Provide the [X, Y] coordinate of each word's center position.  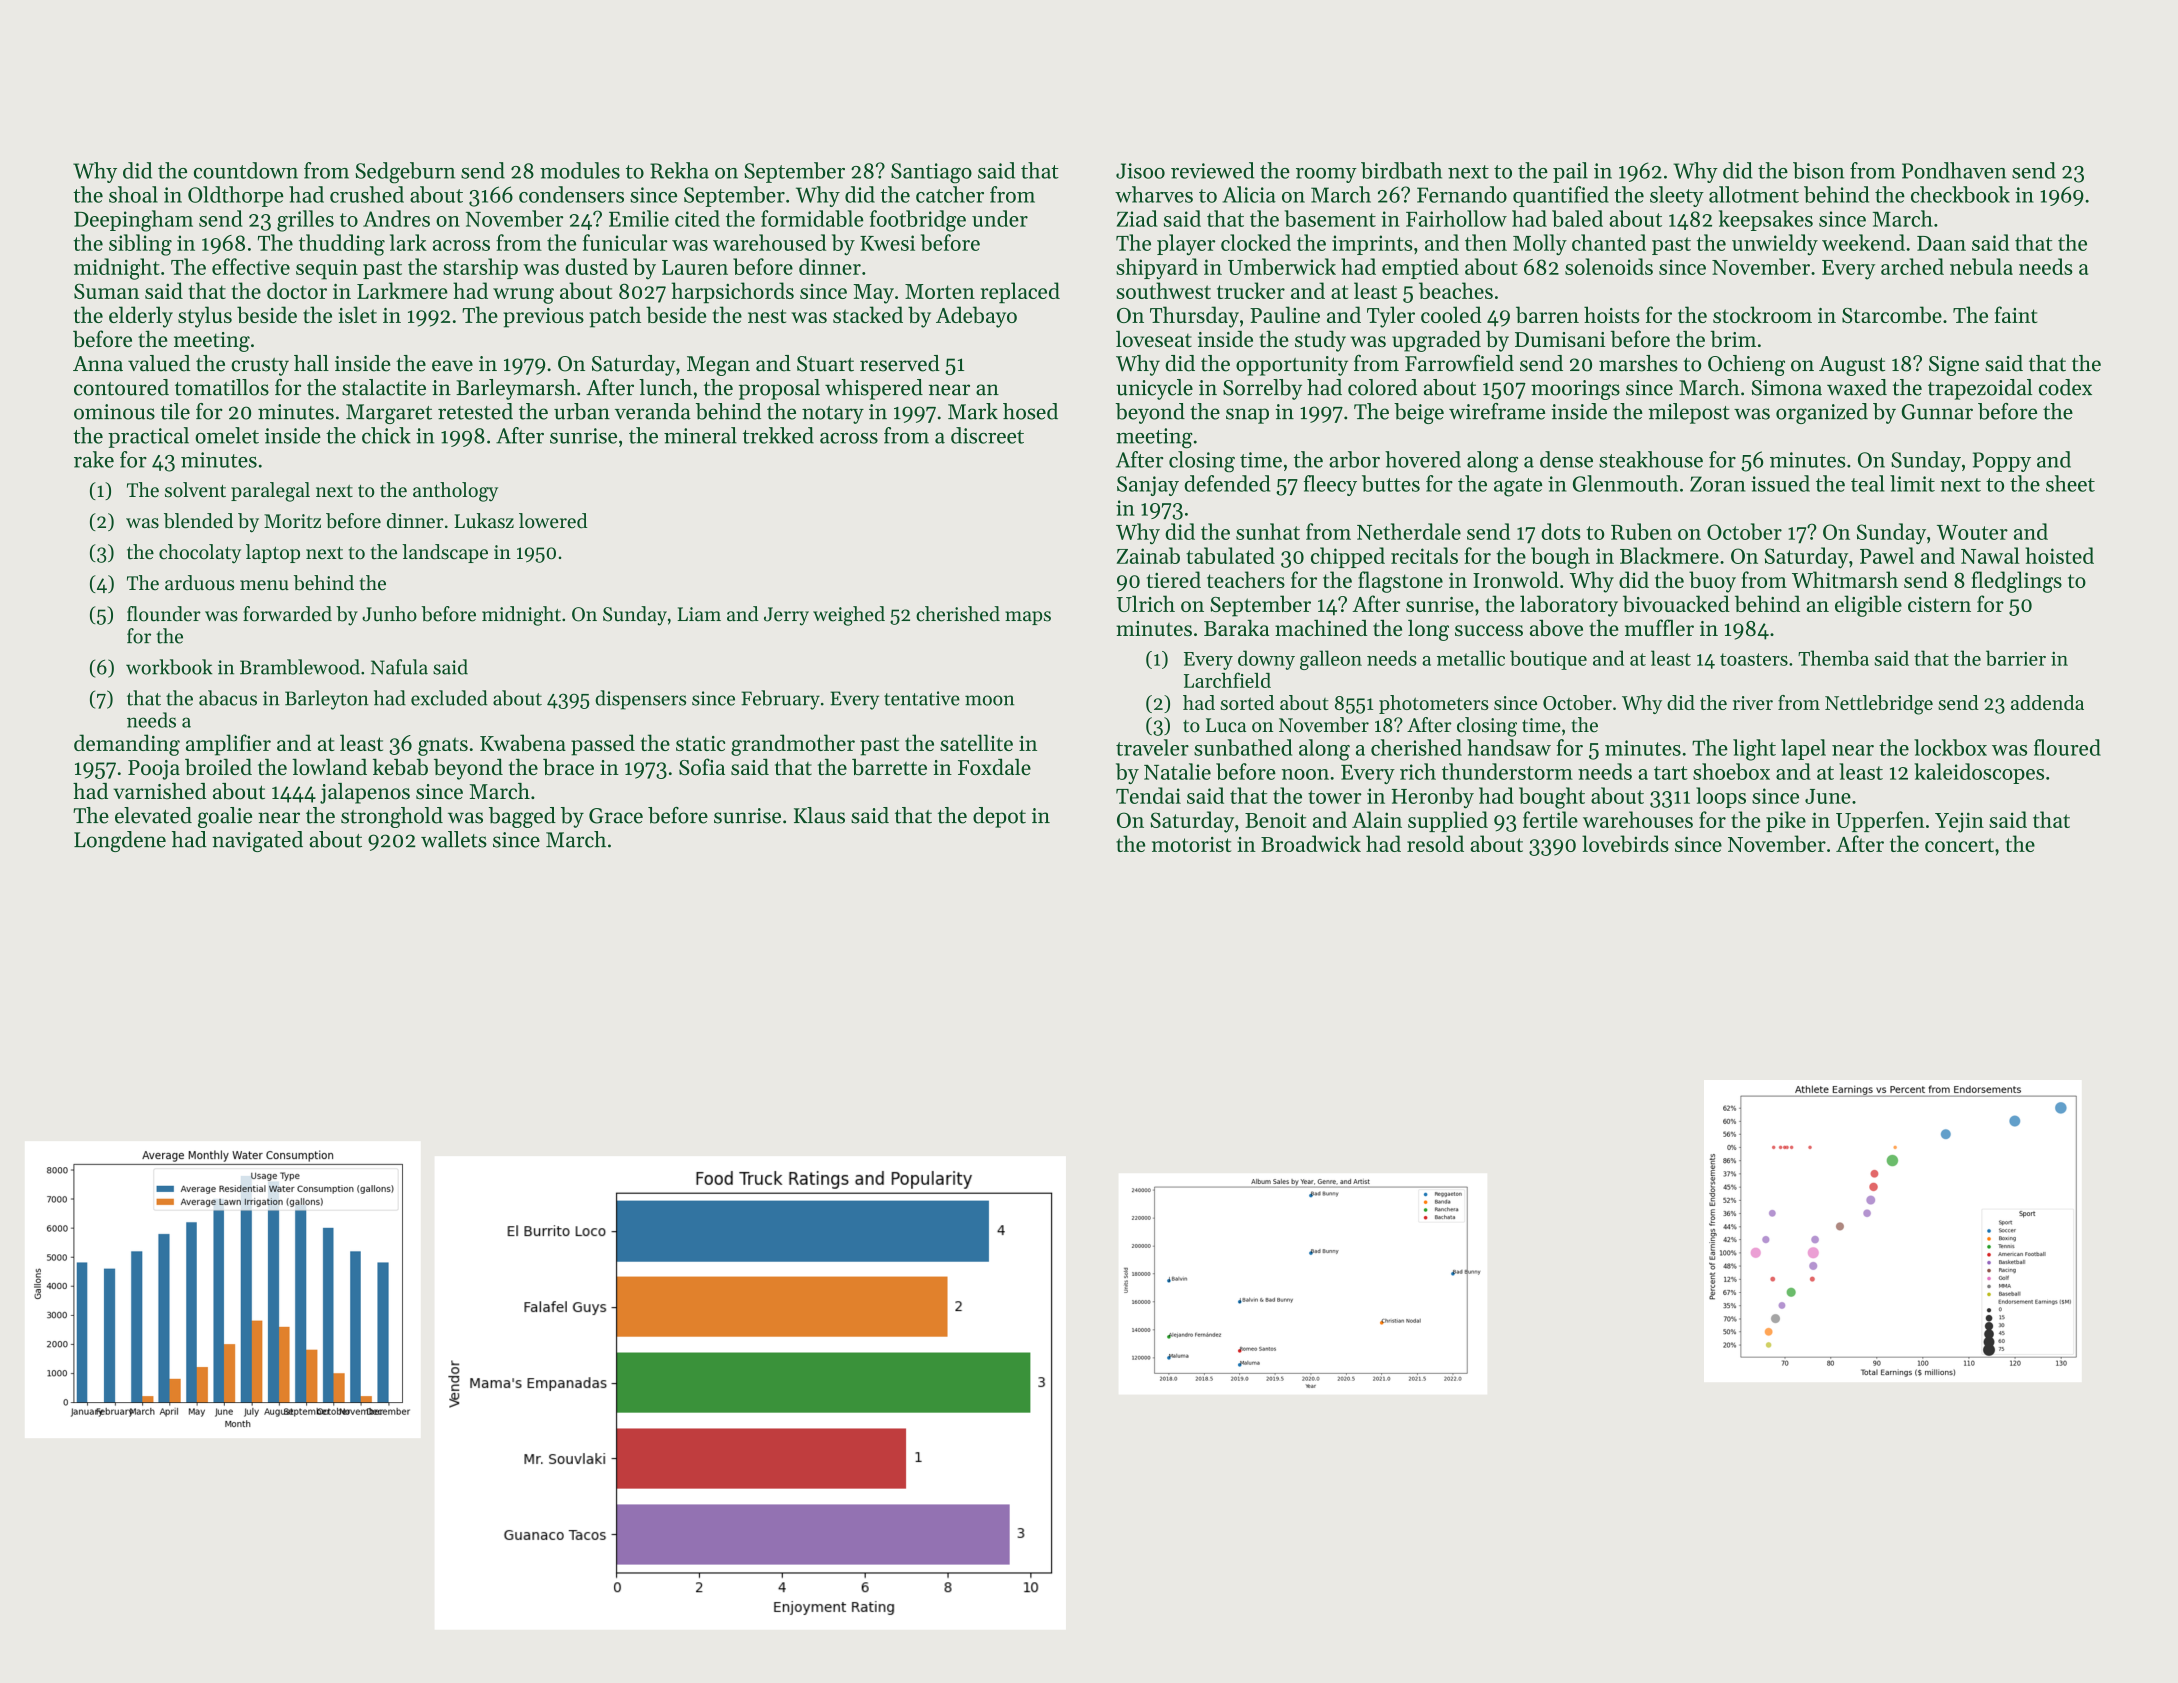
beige [1419, 413]
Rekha [679, 170]
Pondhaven [1954, 170]
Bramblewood [300, 667]
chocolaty [200, 554]
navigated [257, 841]
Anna [98, 364]
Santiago [931, 173]
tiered [1174, 579]
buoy [1712, 582]
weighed [849, 616]
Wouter [1972, 532]
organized [1822, 413]
